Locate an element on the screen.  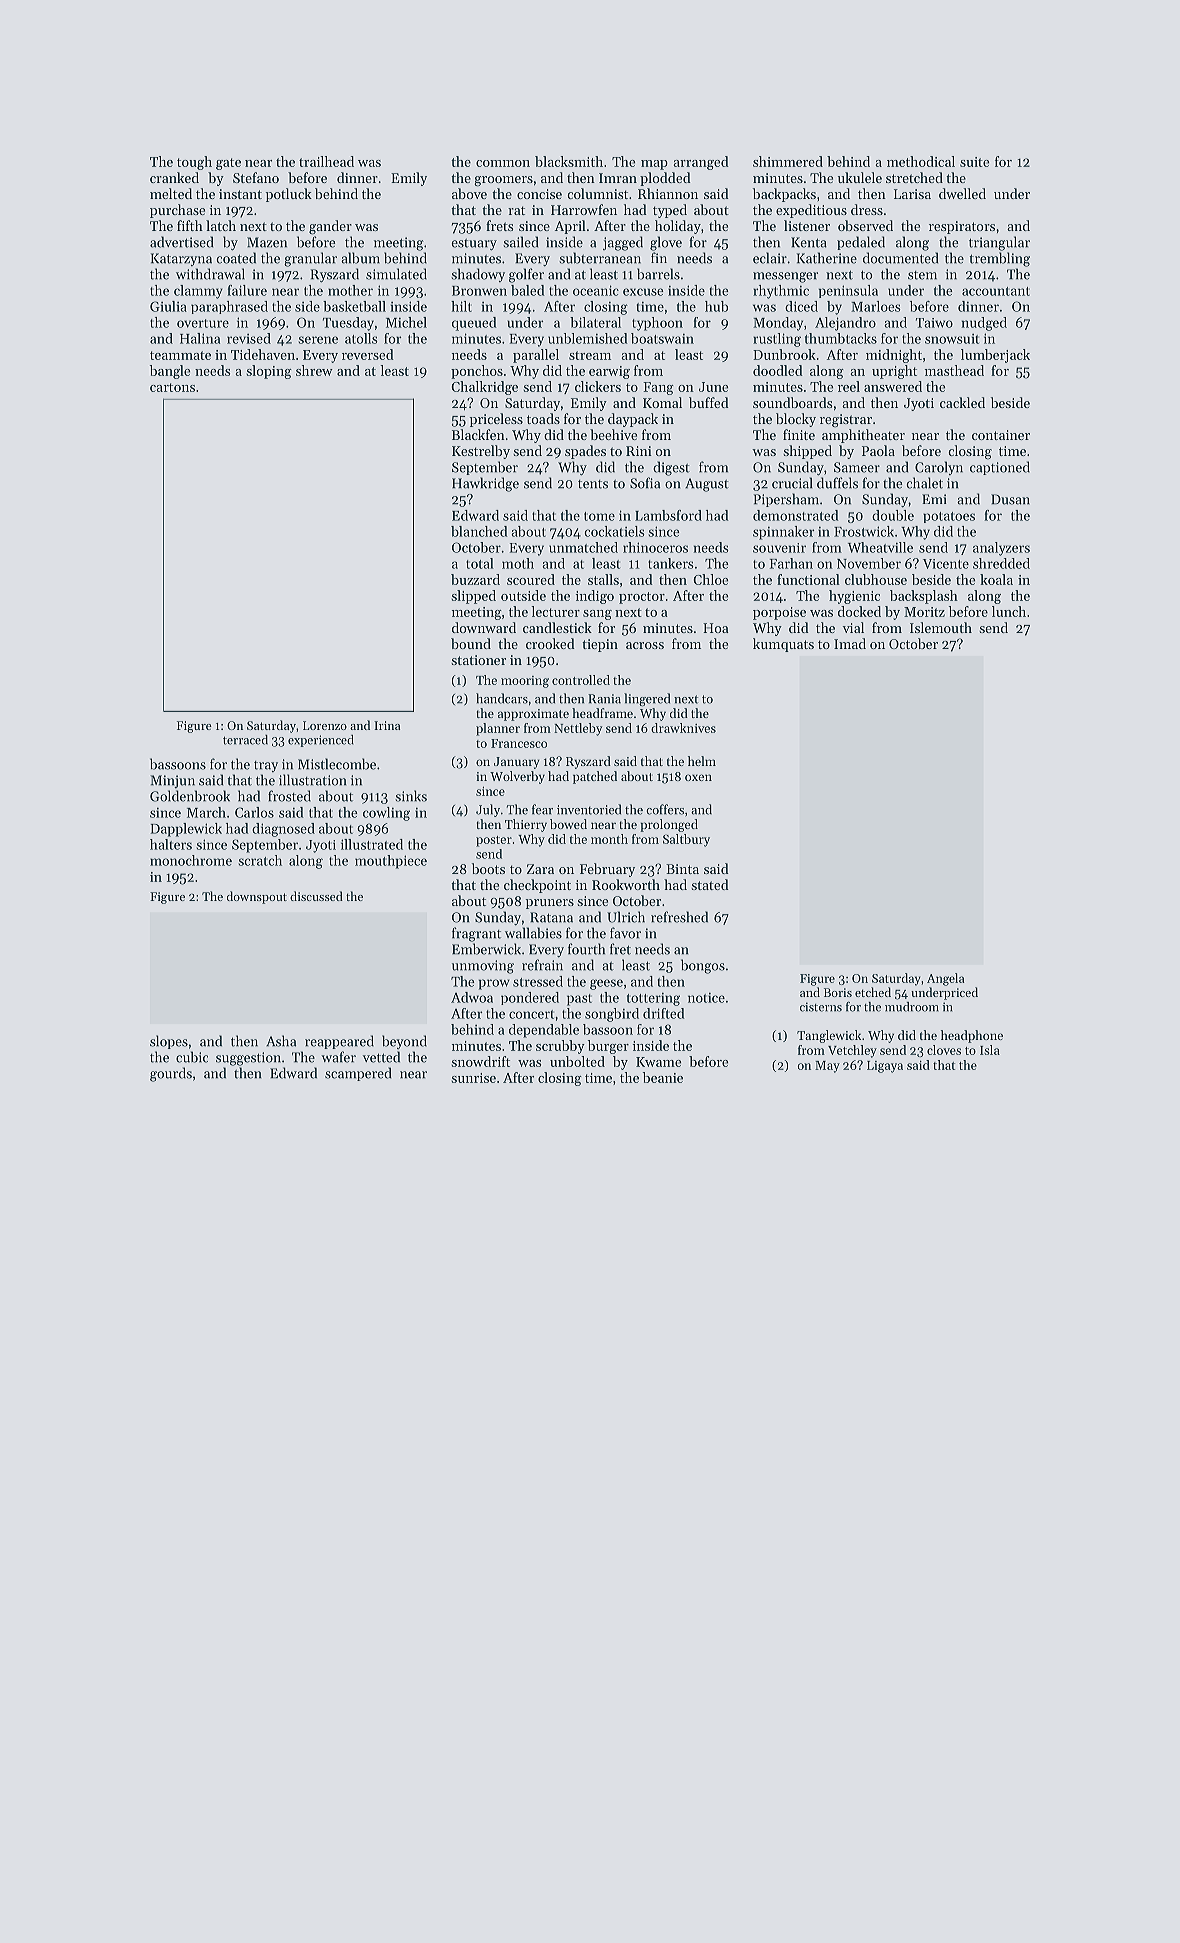
Minjun is located at coordinates (172, 781).
